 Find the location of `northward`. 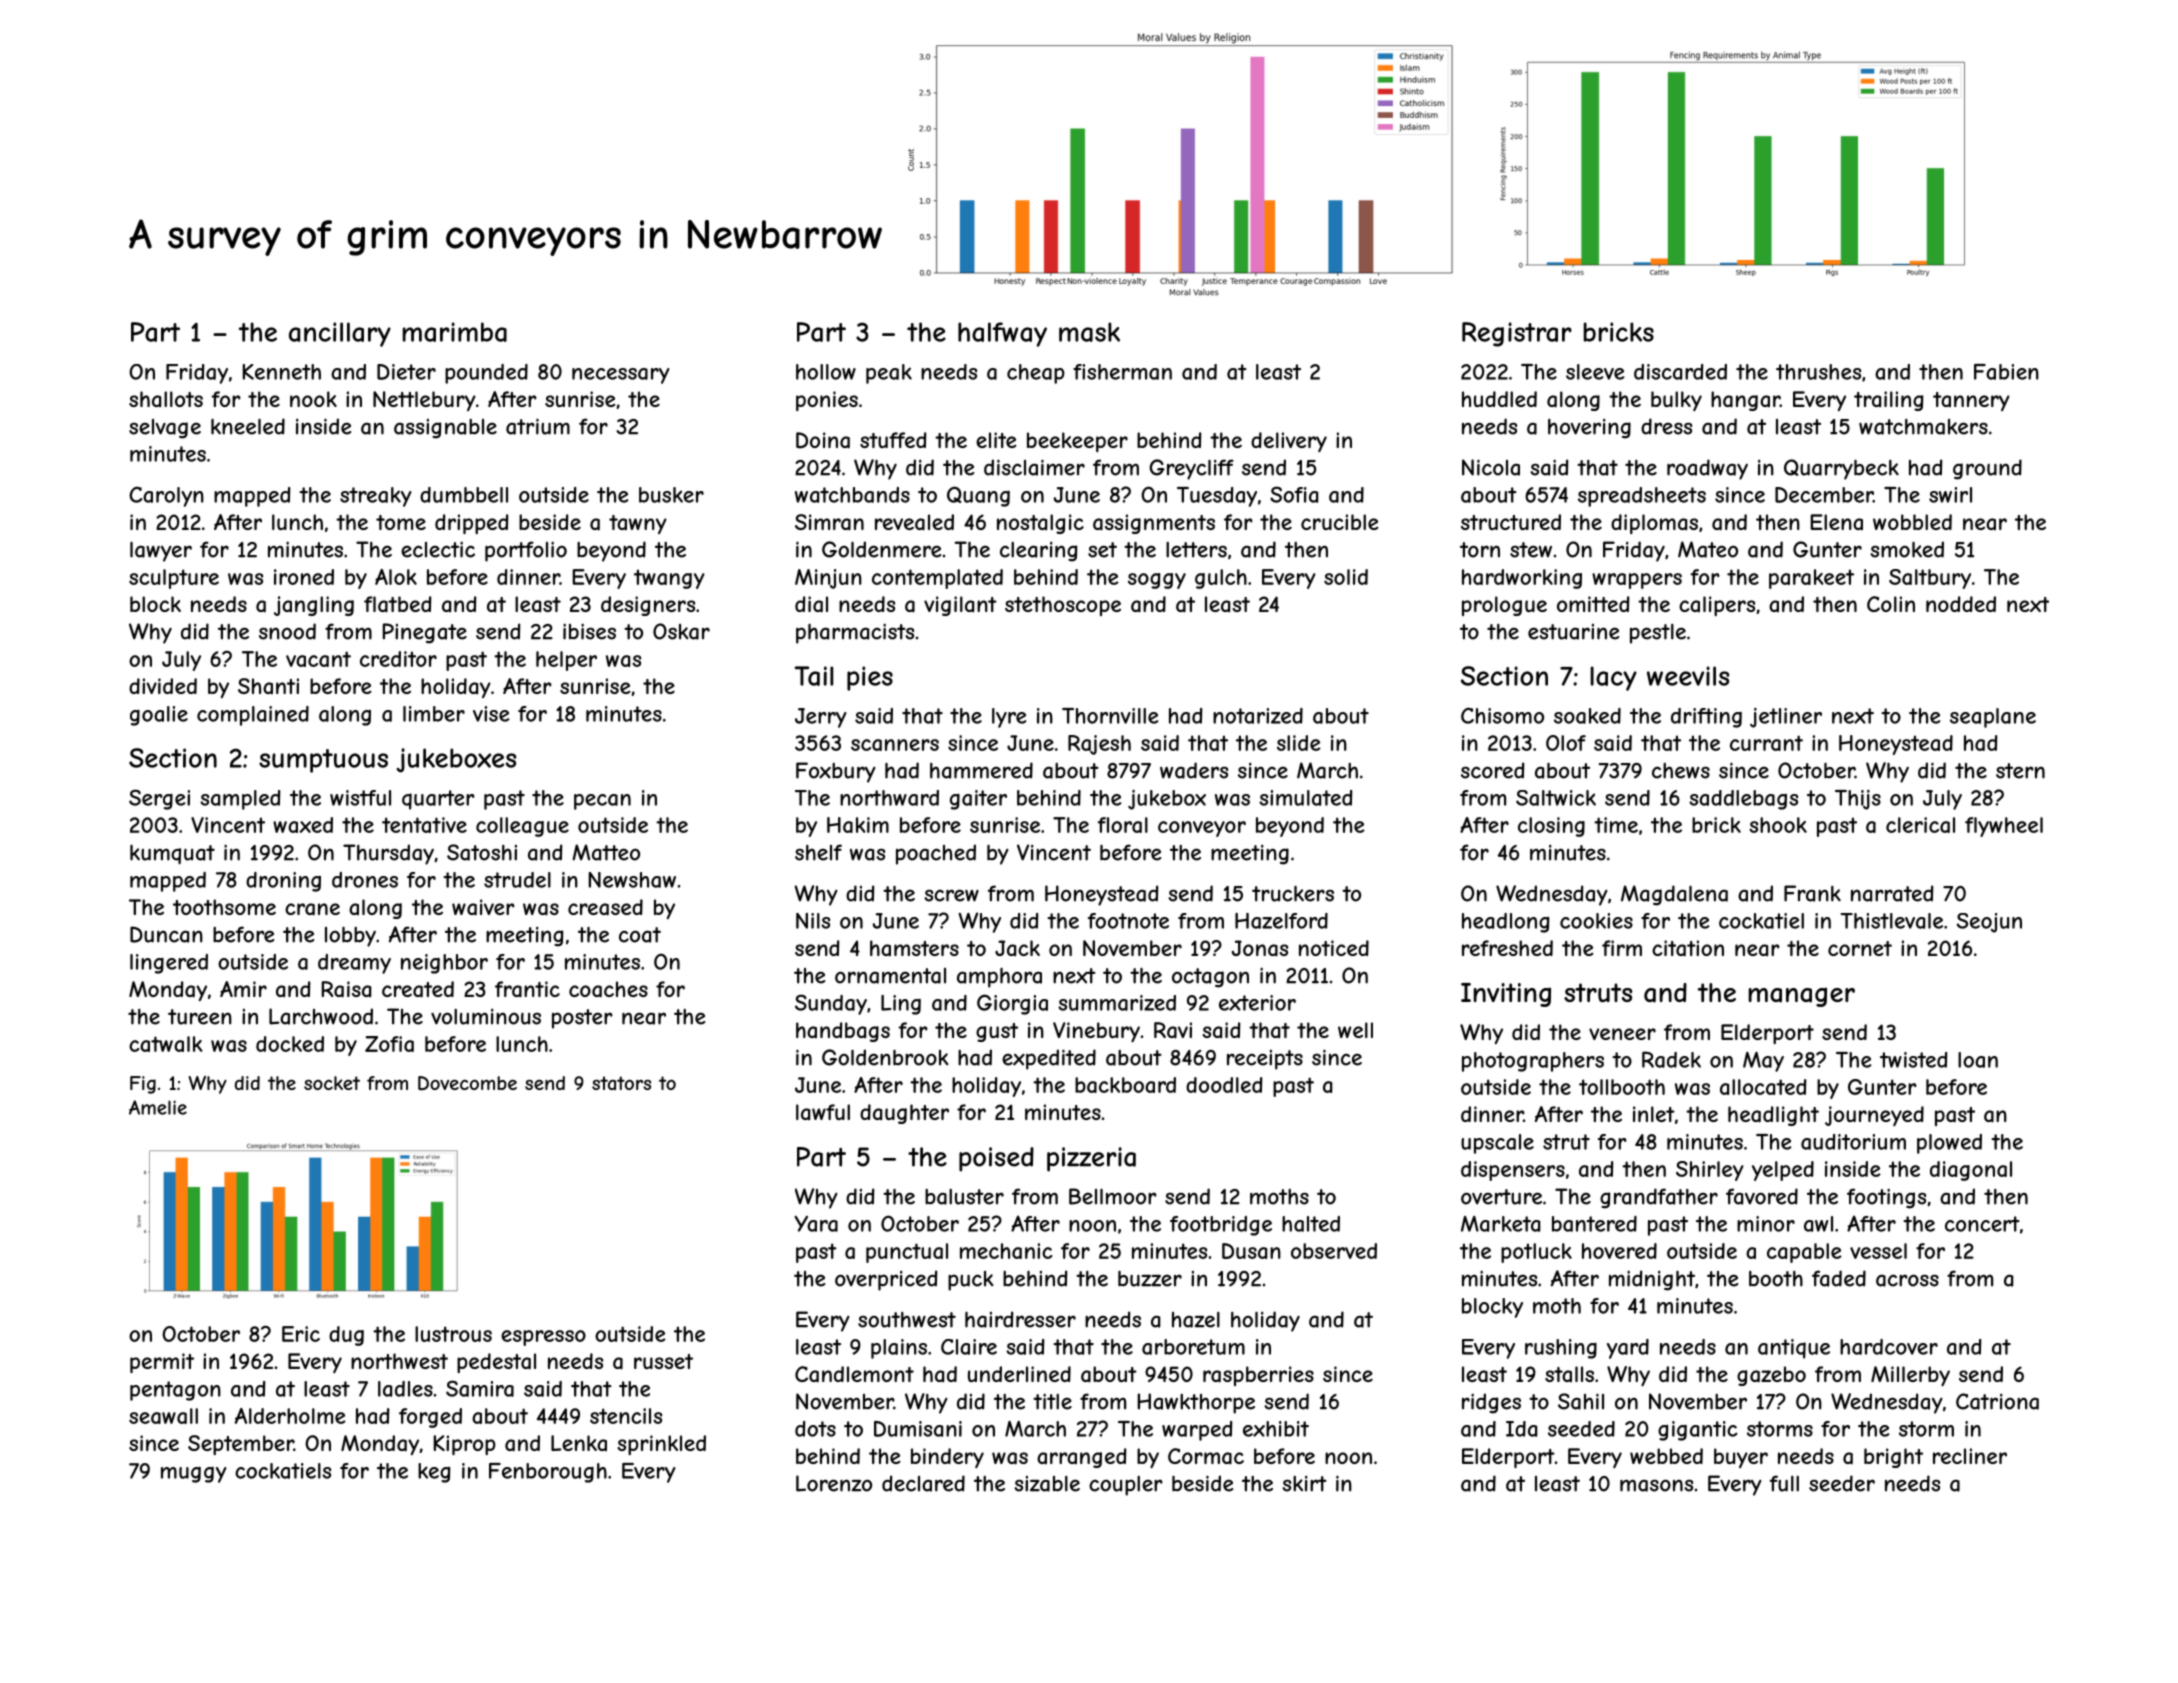

northward is located at coordinates (889, 798).
